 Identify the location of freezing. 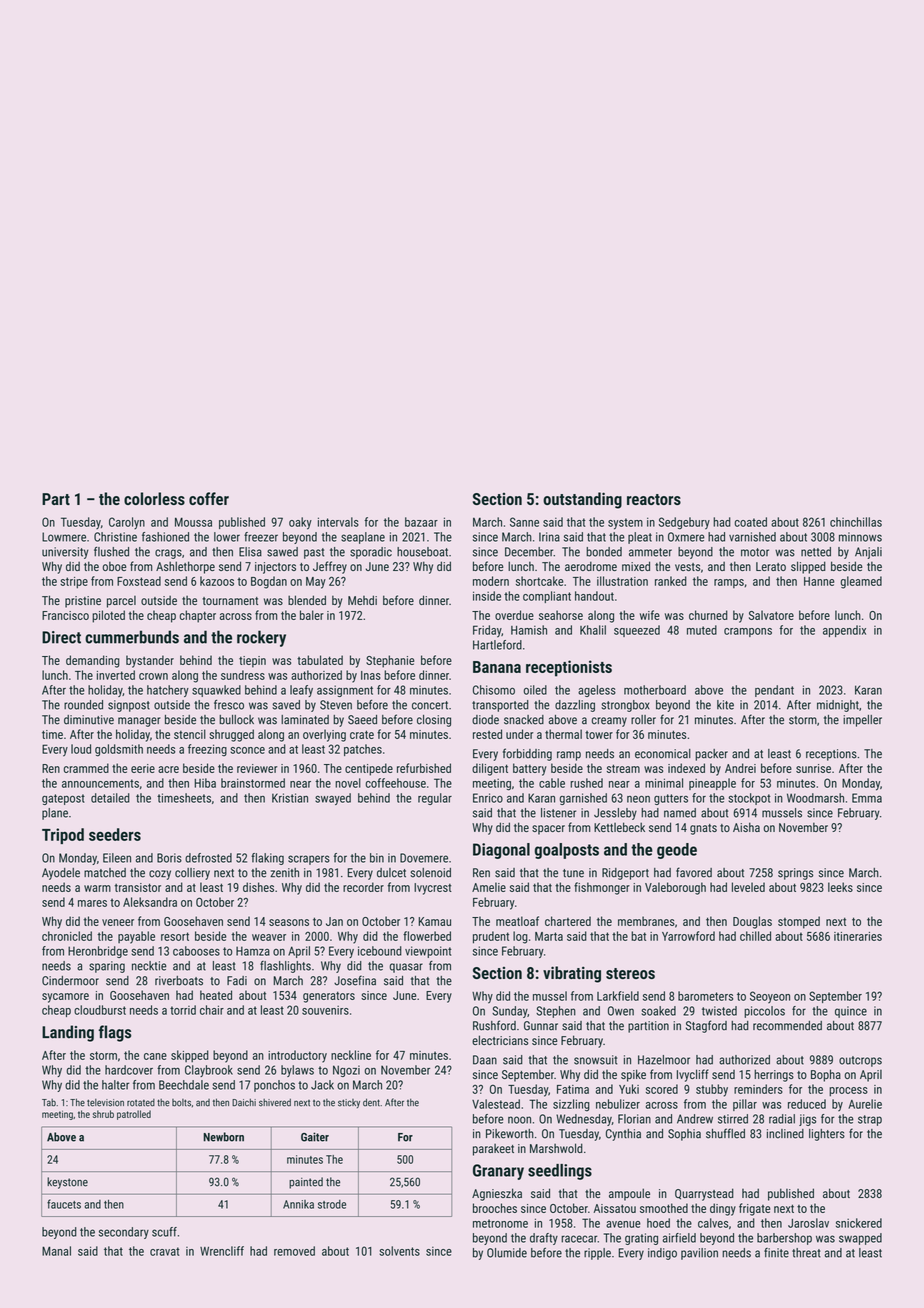
(207, 750).
